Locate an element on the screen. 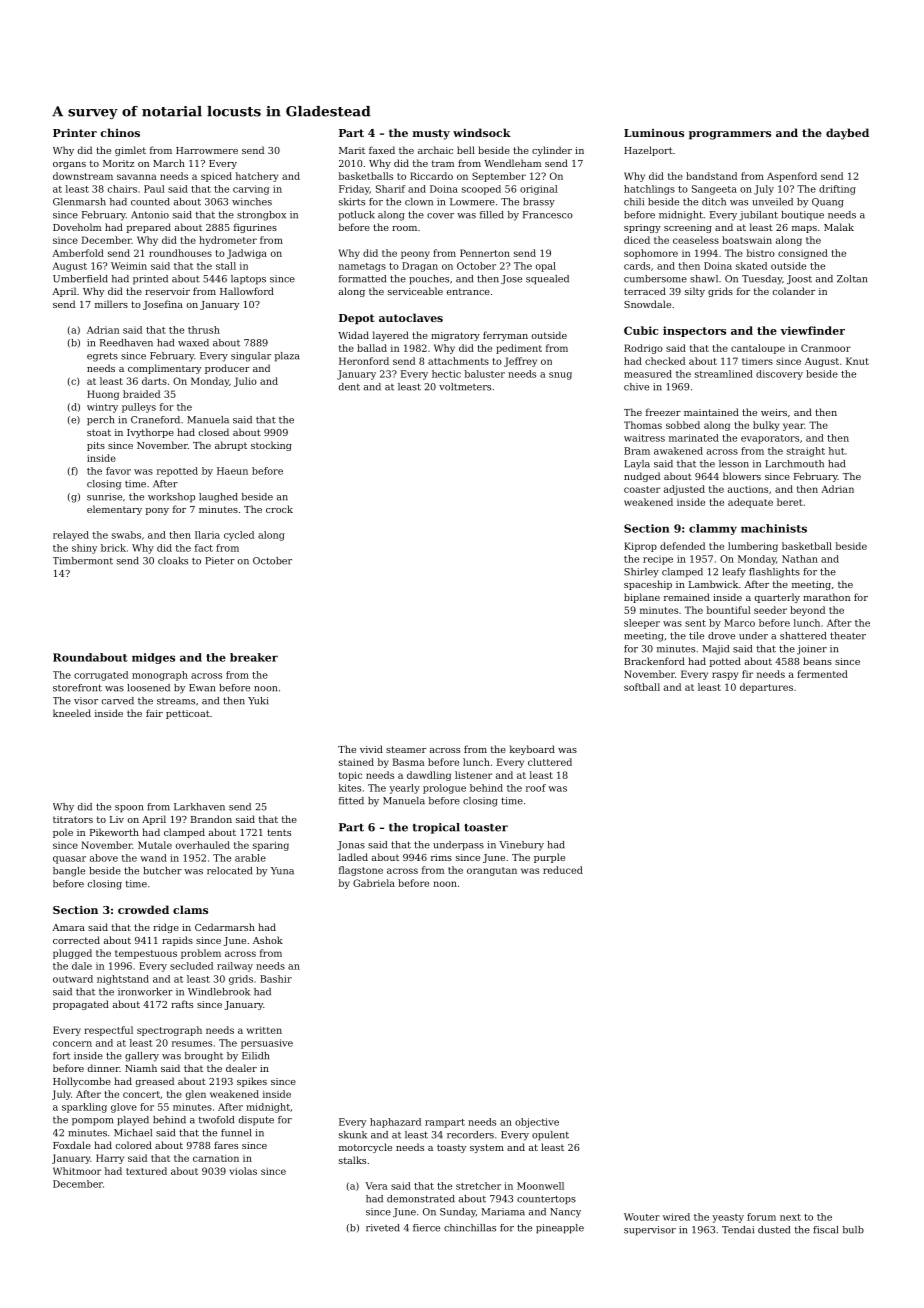  jubilant is located at coordinates (758, 216).
